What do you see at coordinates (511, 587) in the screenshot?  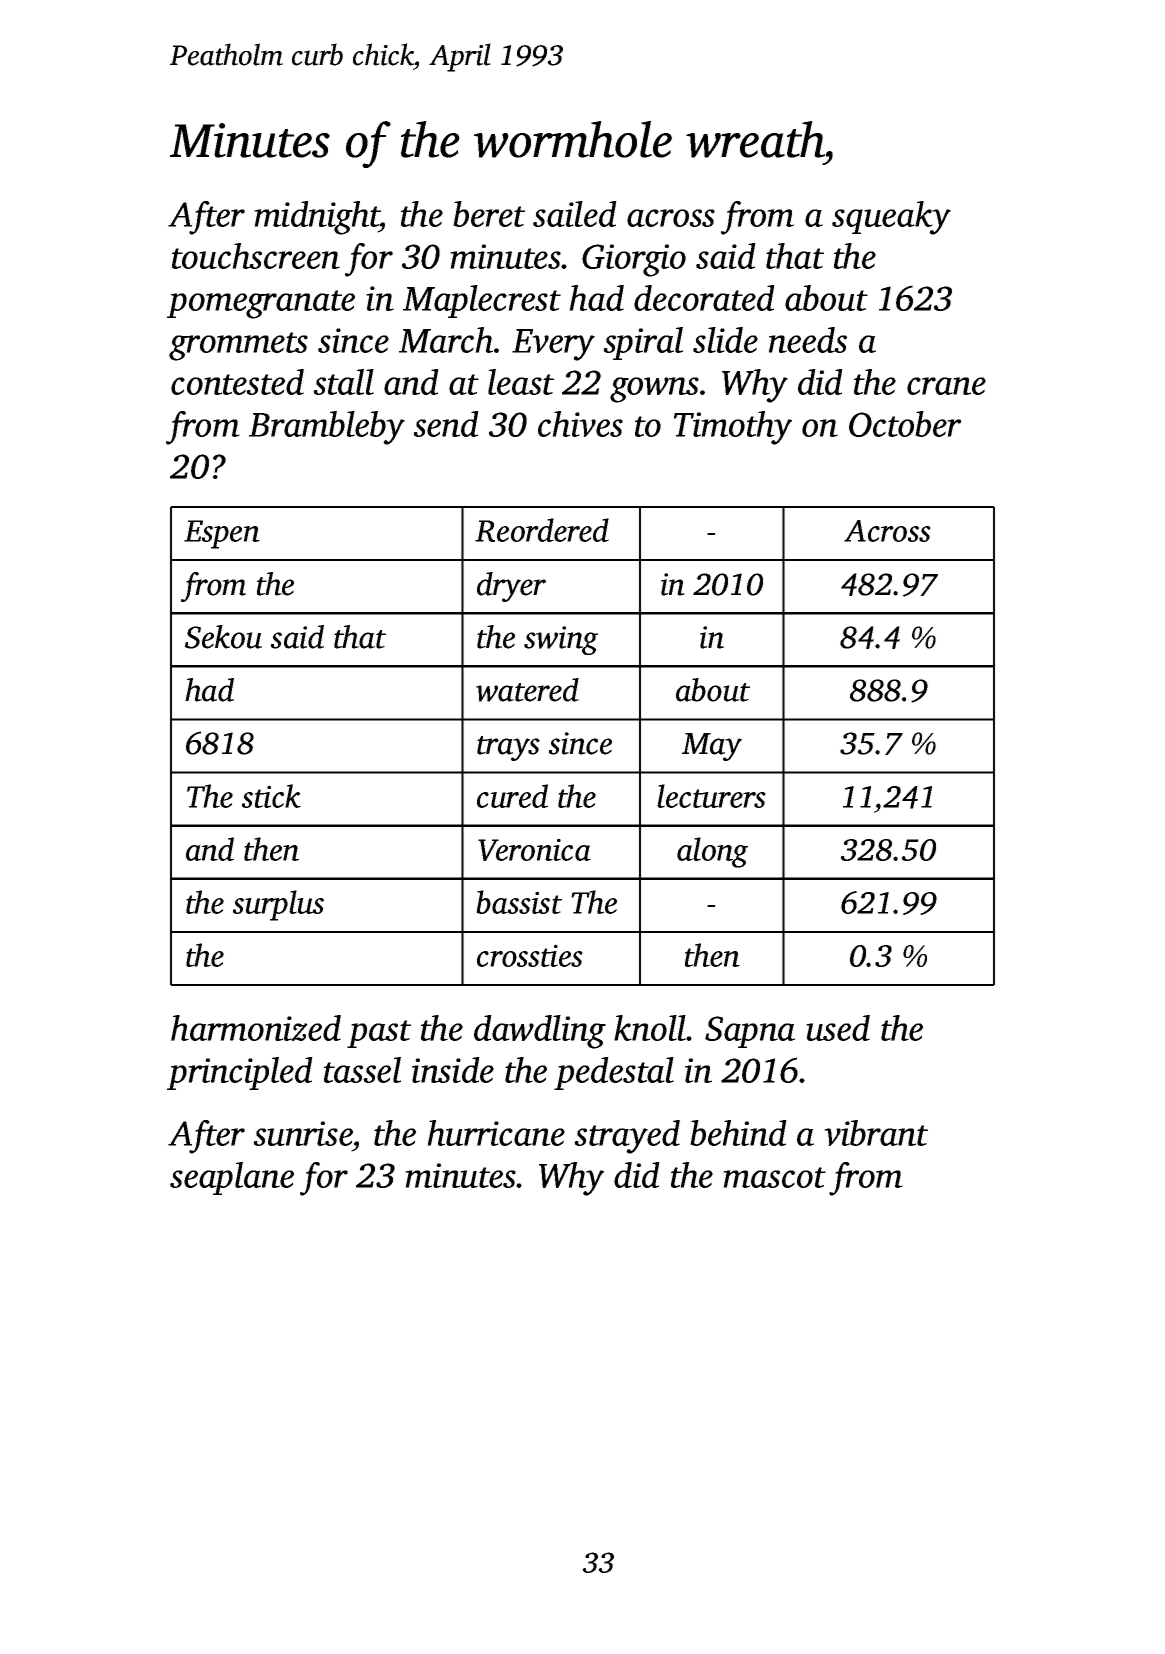 I see `dryer` at bounding box center [511, 587].
